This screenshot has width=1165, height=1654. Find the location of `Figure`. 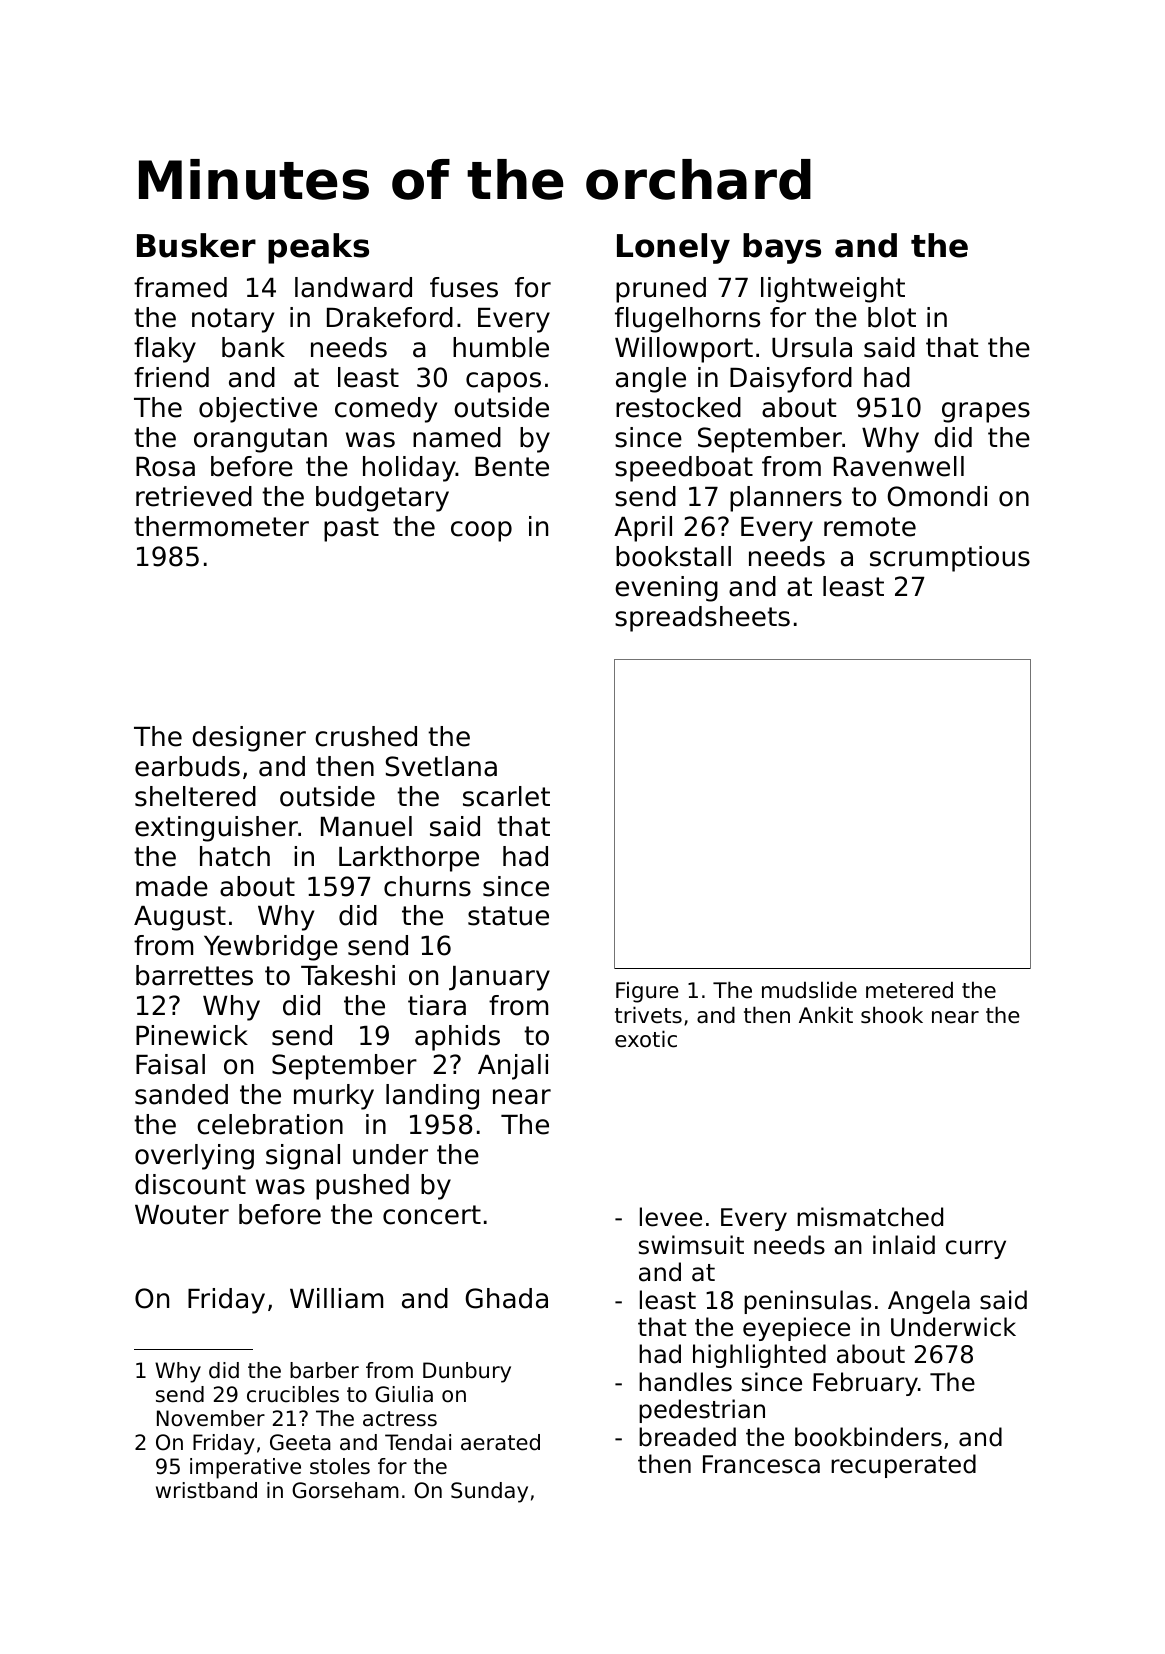

Figure is located at coordinates (647, 992).
